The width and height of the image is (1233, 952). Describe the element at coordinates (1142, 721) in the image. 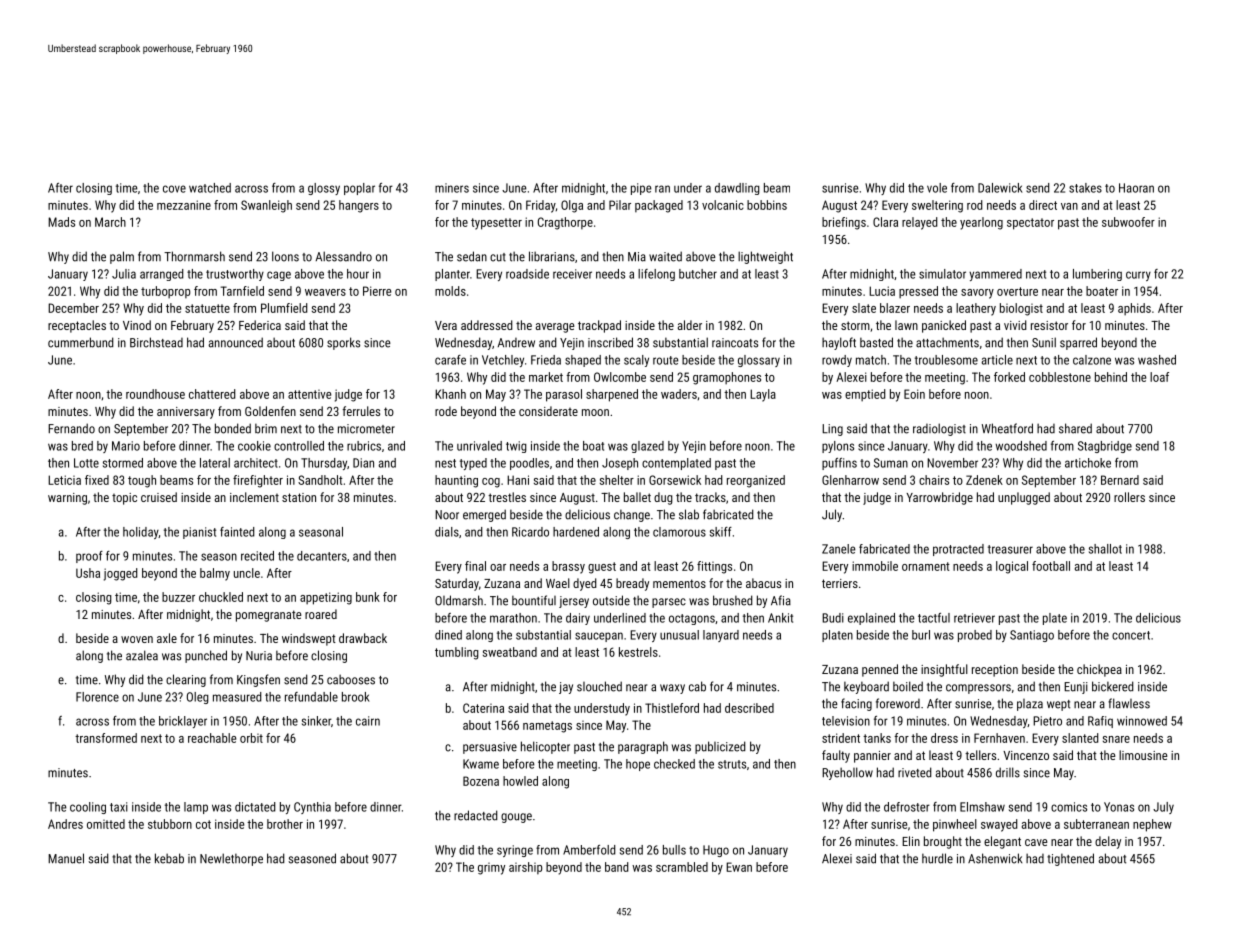

I see `winnowed` at that location.
